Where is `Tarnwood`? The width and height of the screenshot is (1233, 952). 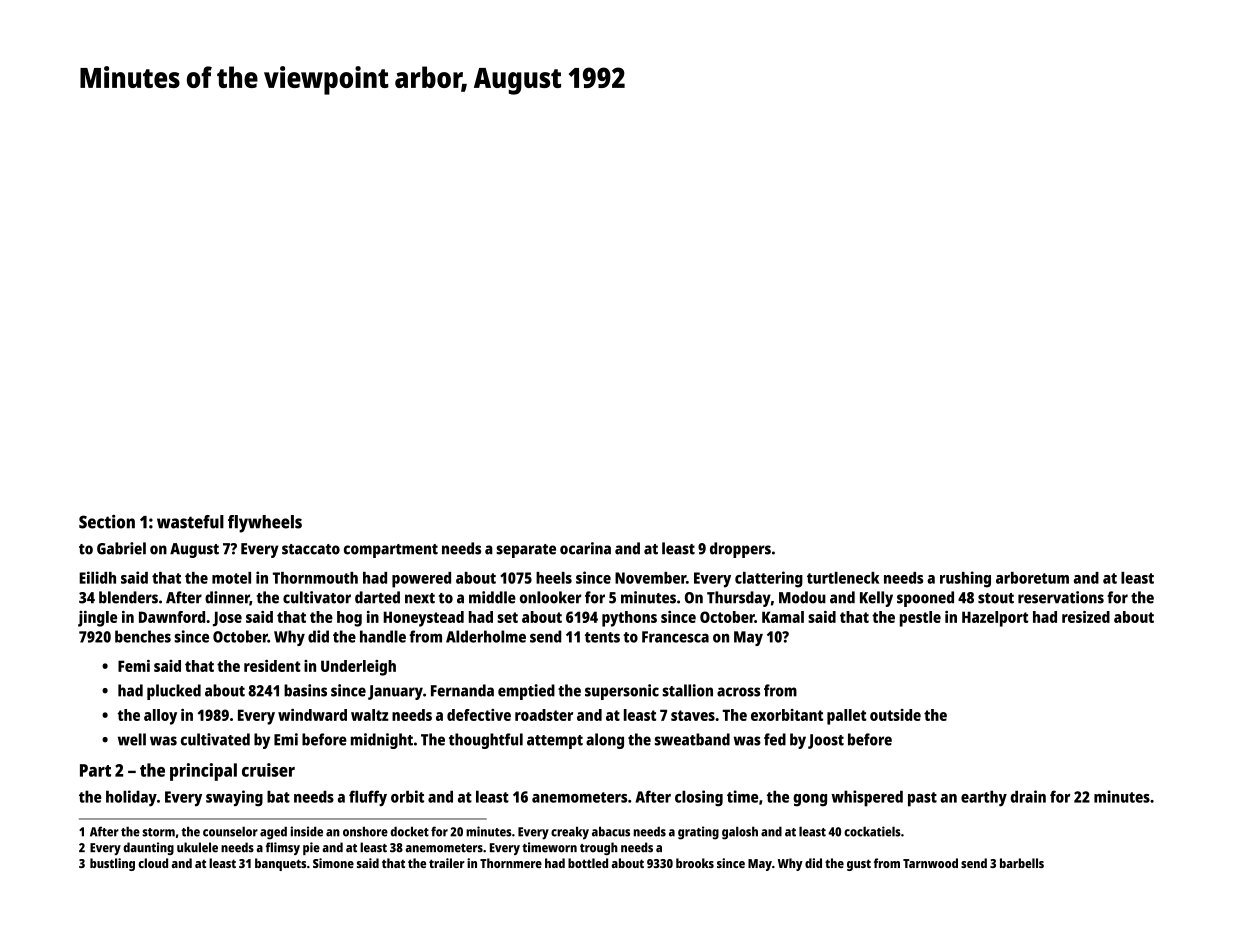
Tarnwood is located at coordinates (930, 863).
